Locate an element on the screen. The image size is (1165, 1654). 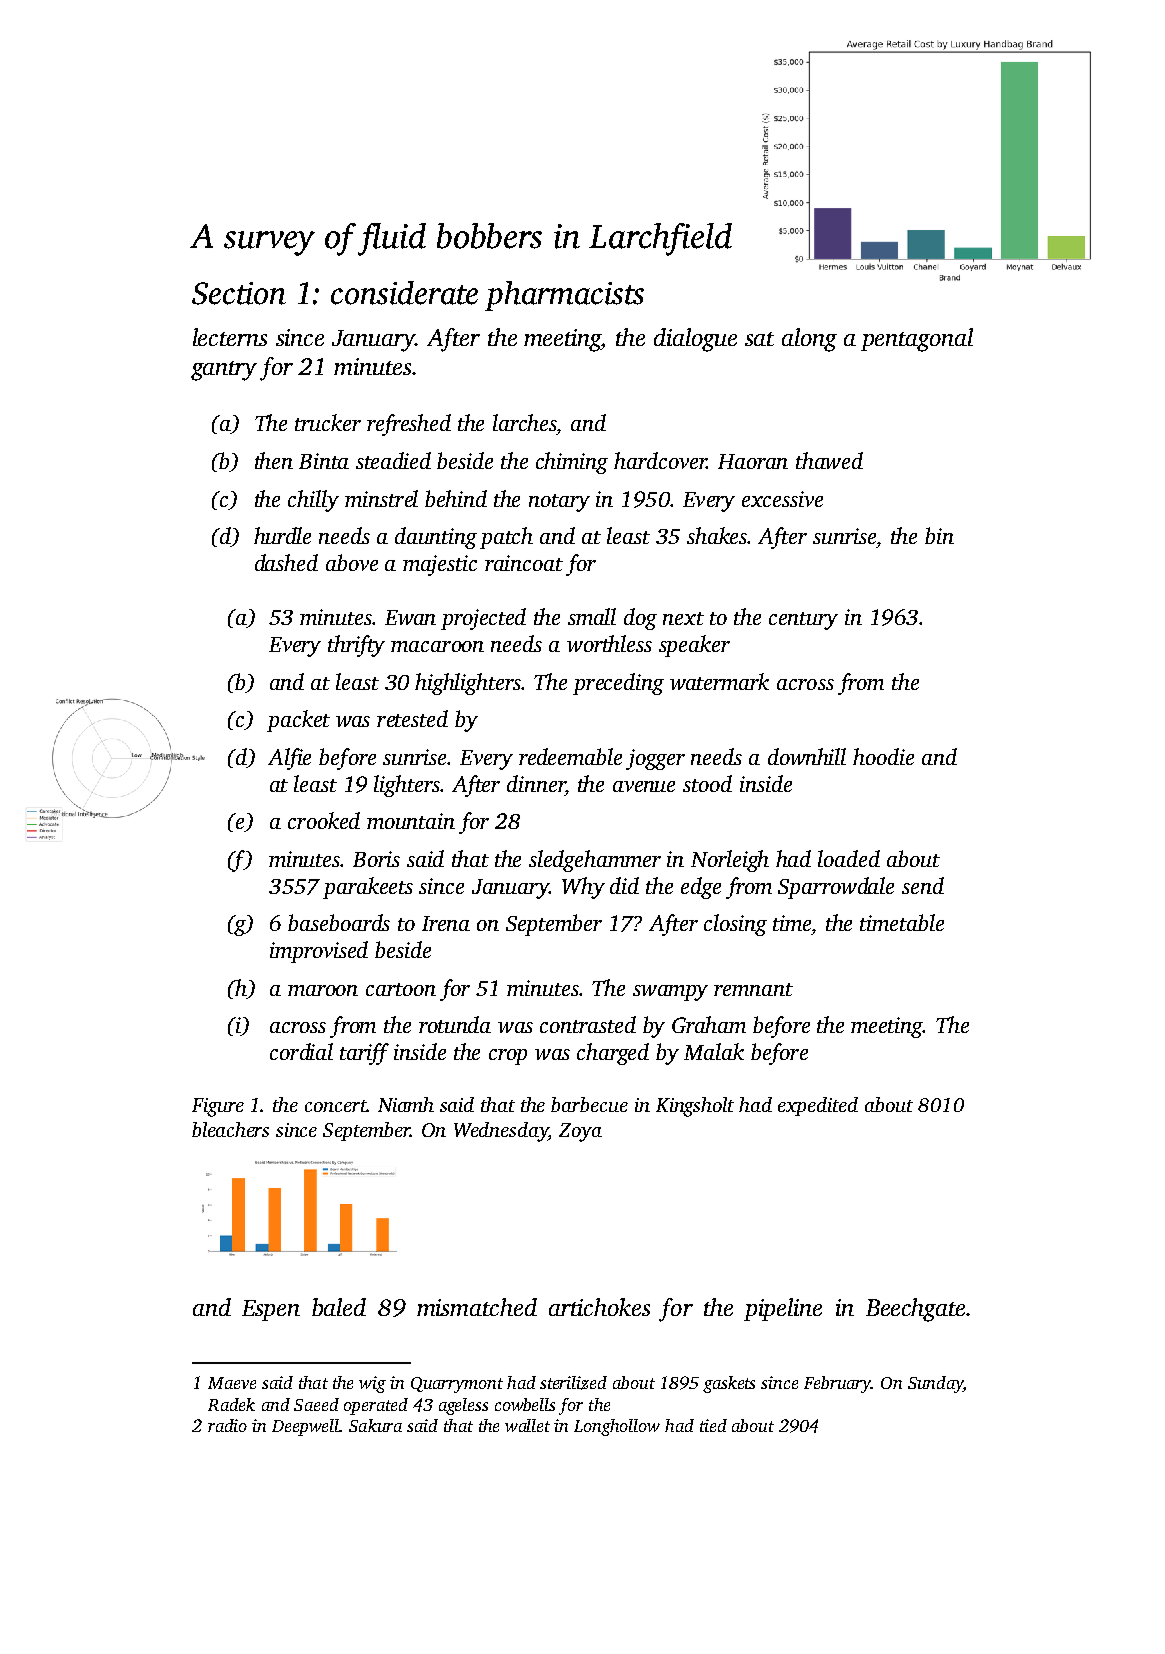
remnant is located at coordinates (753, 989).
